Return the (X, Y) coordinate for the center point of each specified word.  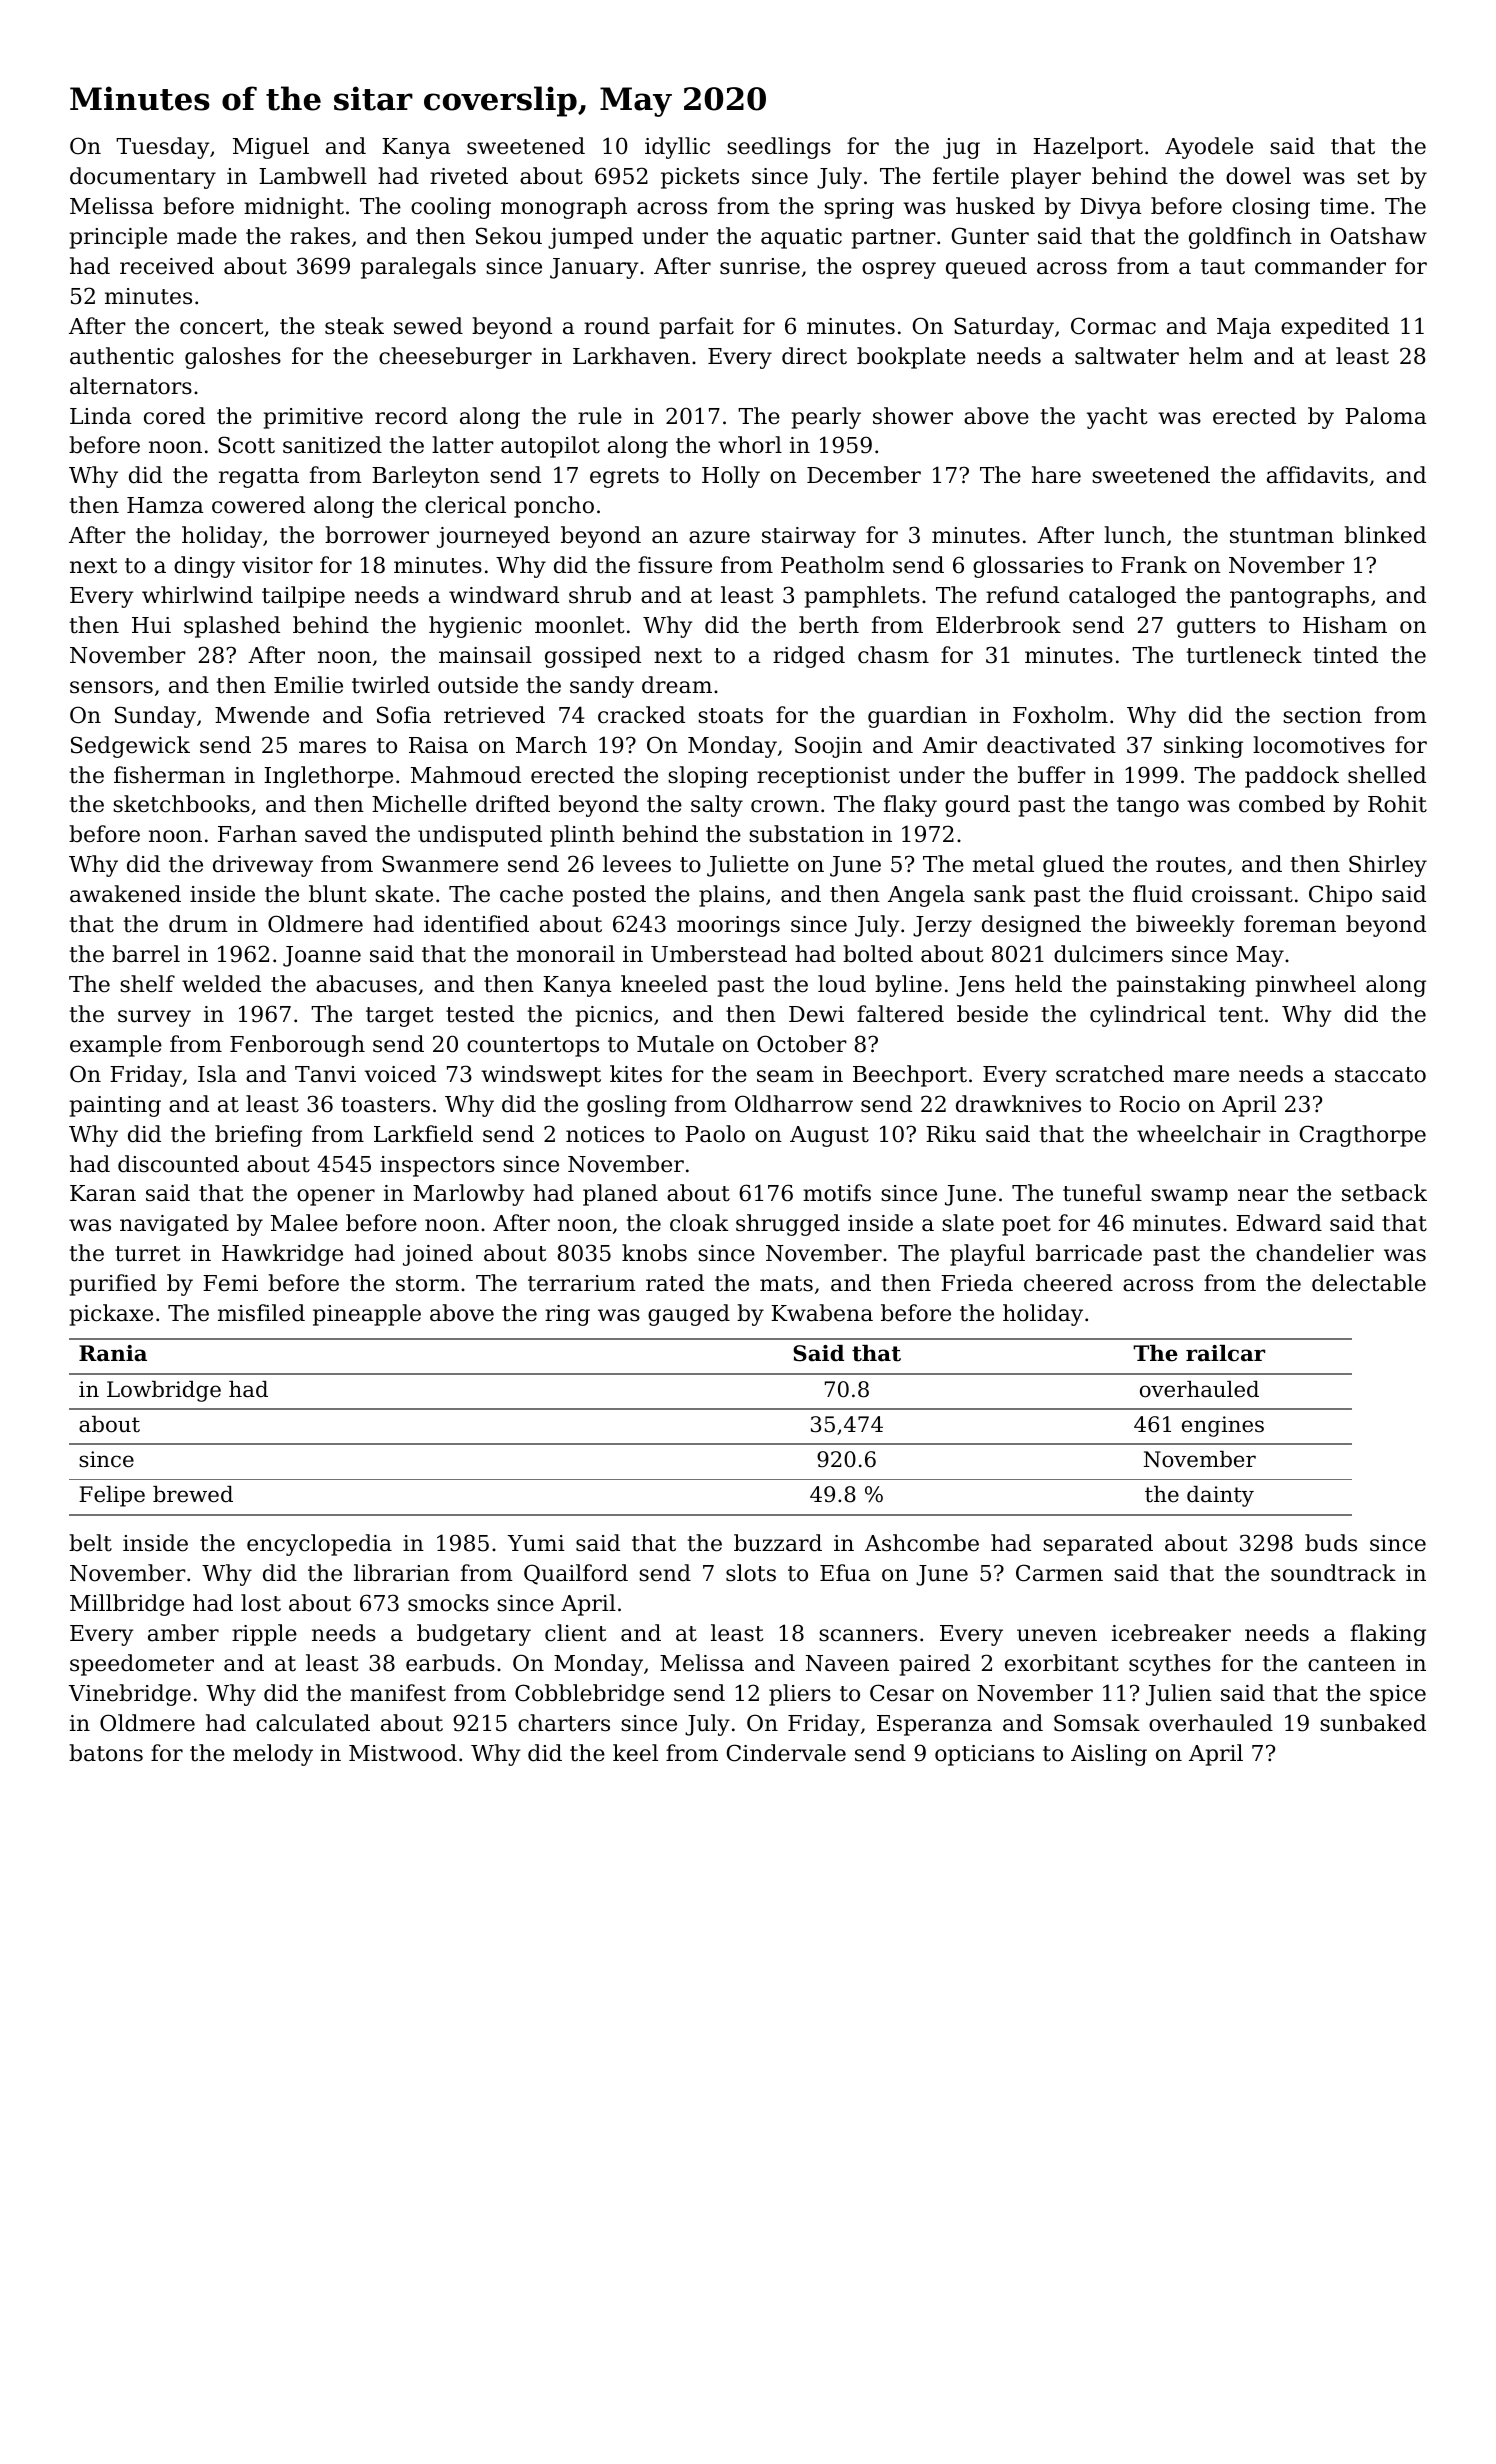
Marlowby (469, 1195)
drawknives (1018, 1104)
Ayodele (1209, 148)
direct (814, 356)
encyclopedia (319, 1545)
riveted (469, 176)
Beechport (910, 1076)
